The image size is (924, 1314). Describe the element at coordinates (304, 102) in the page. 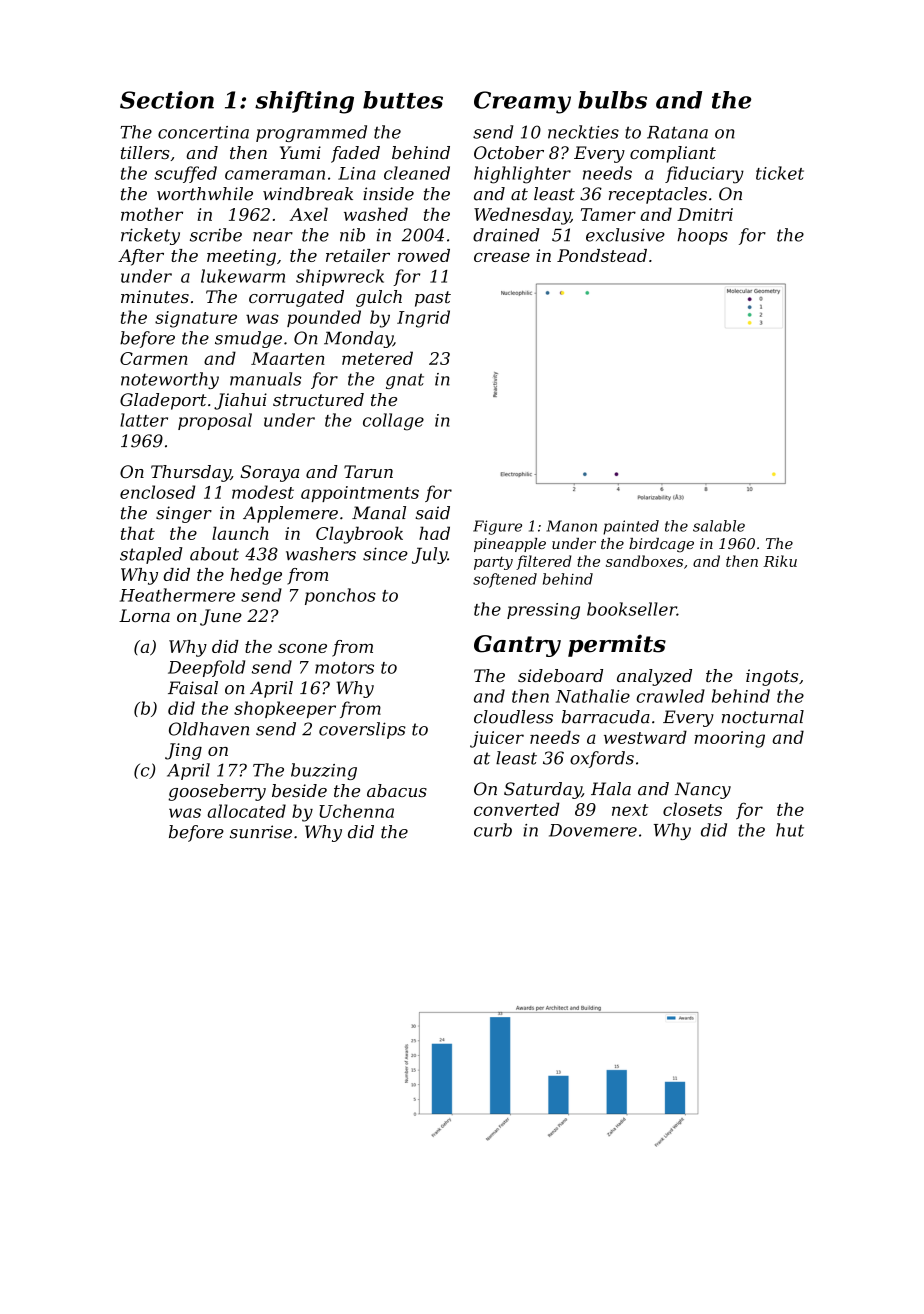

I see `shifting` at that location.
